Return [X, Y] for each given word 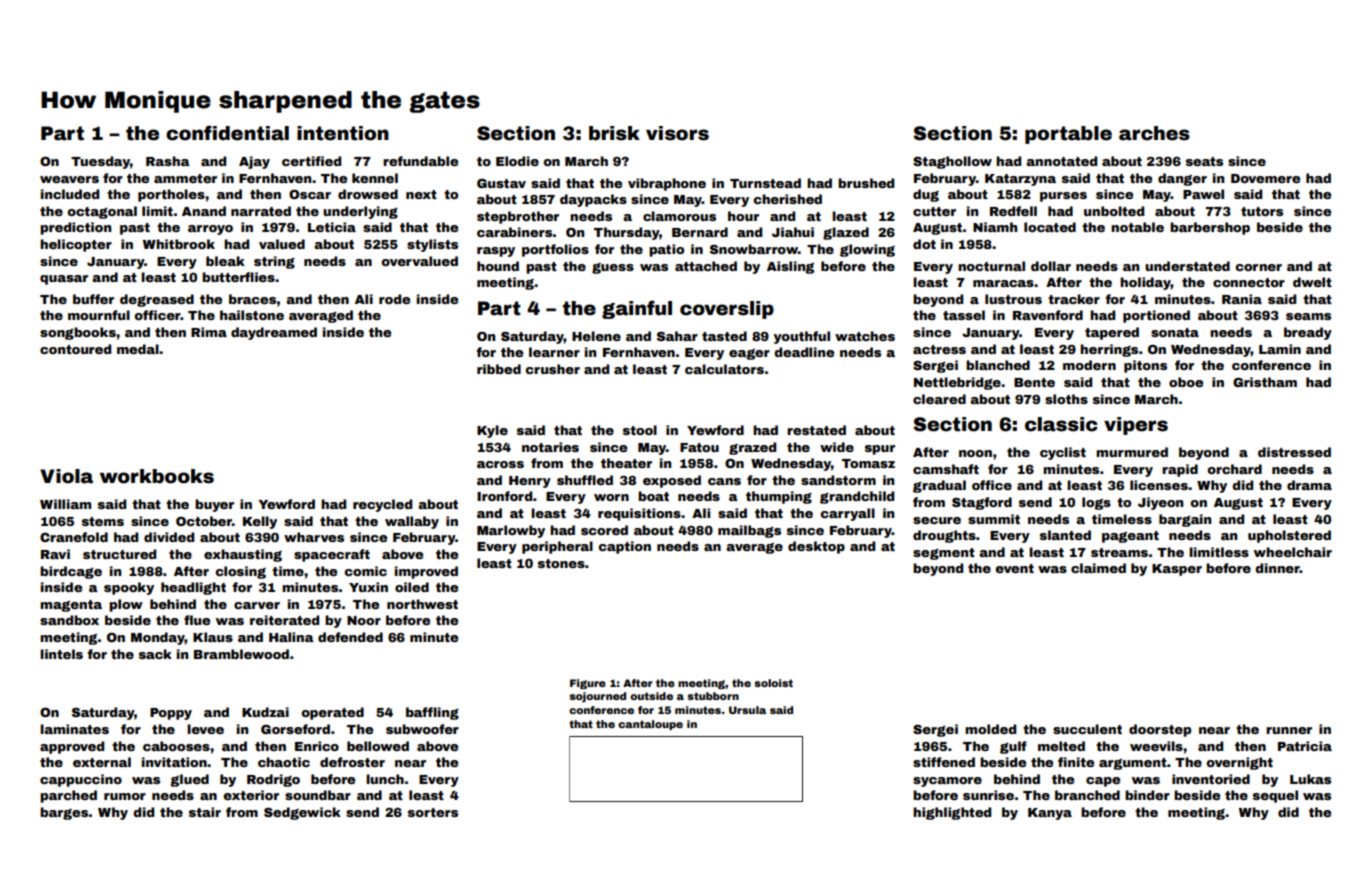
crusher [552, 369]
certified [311, 161]
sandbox [69, 620]
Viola [66, 476]
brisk [614, 133]
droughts [944, 536]
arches [1154, 133]
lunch [385, 779]
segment [944, 554]
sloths [1066, 399]
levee [205, 729]
